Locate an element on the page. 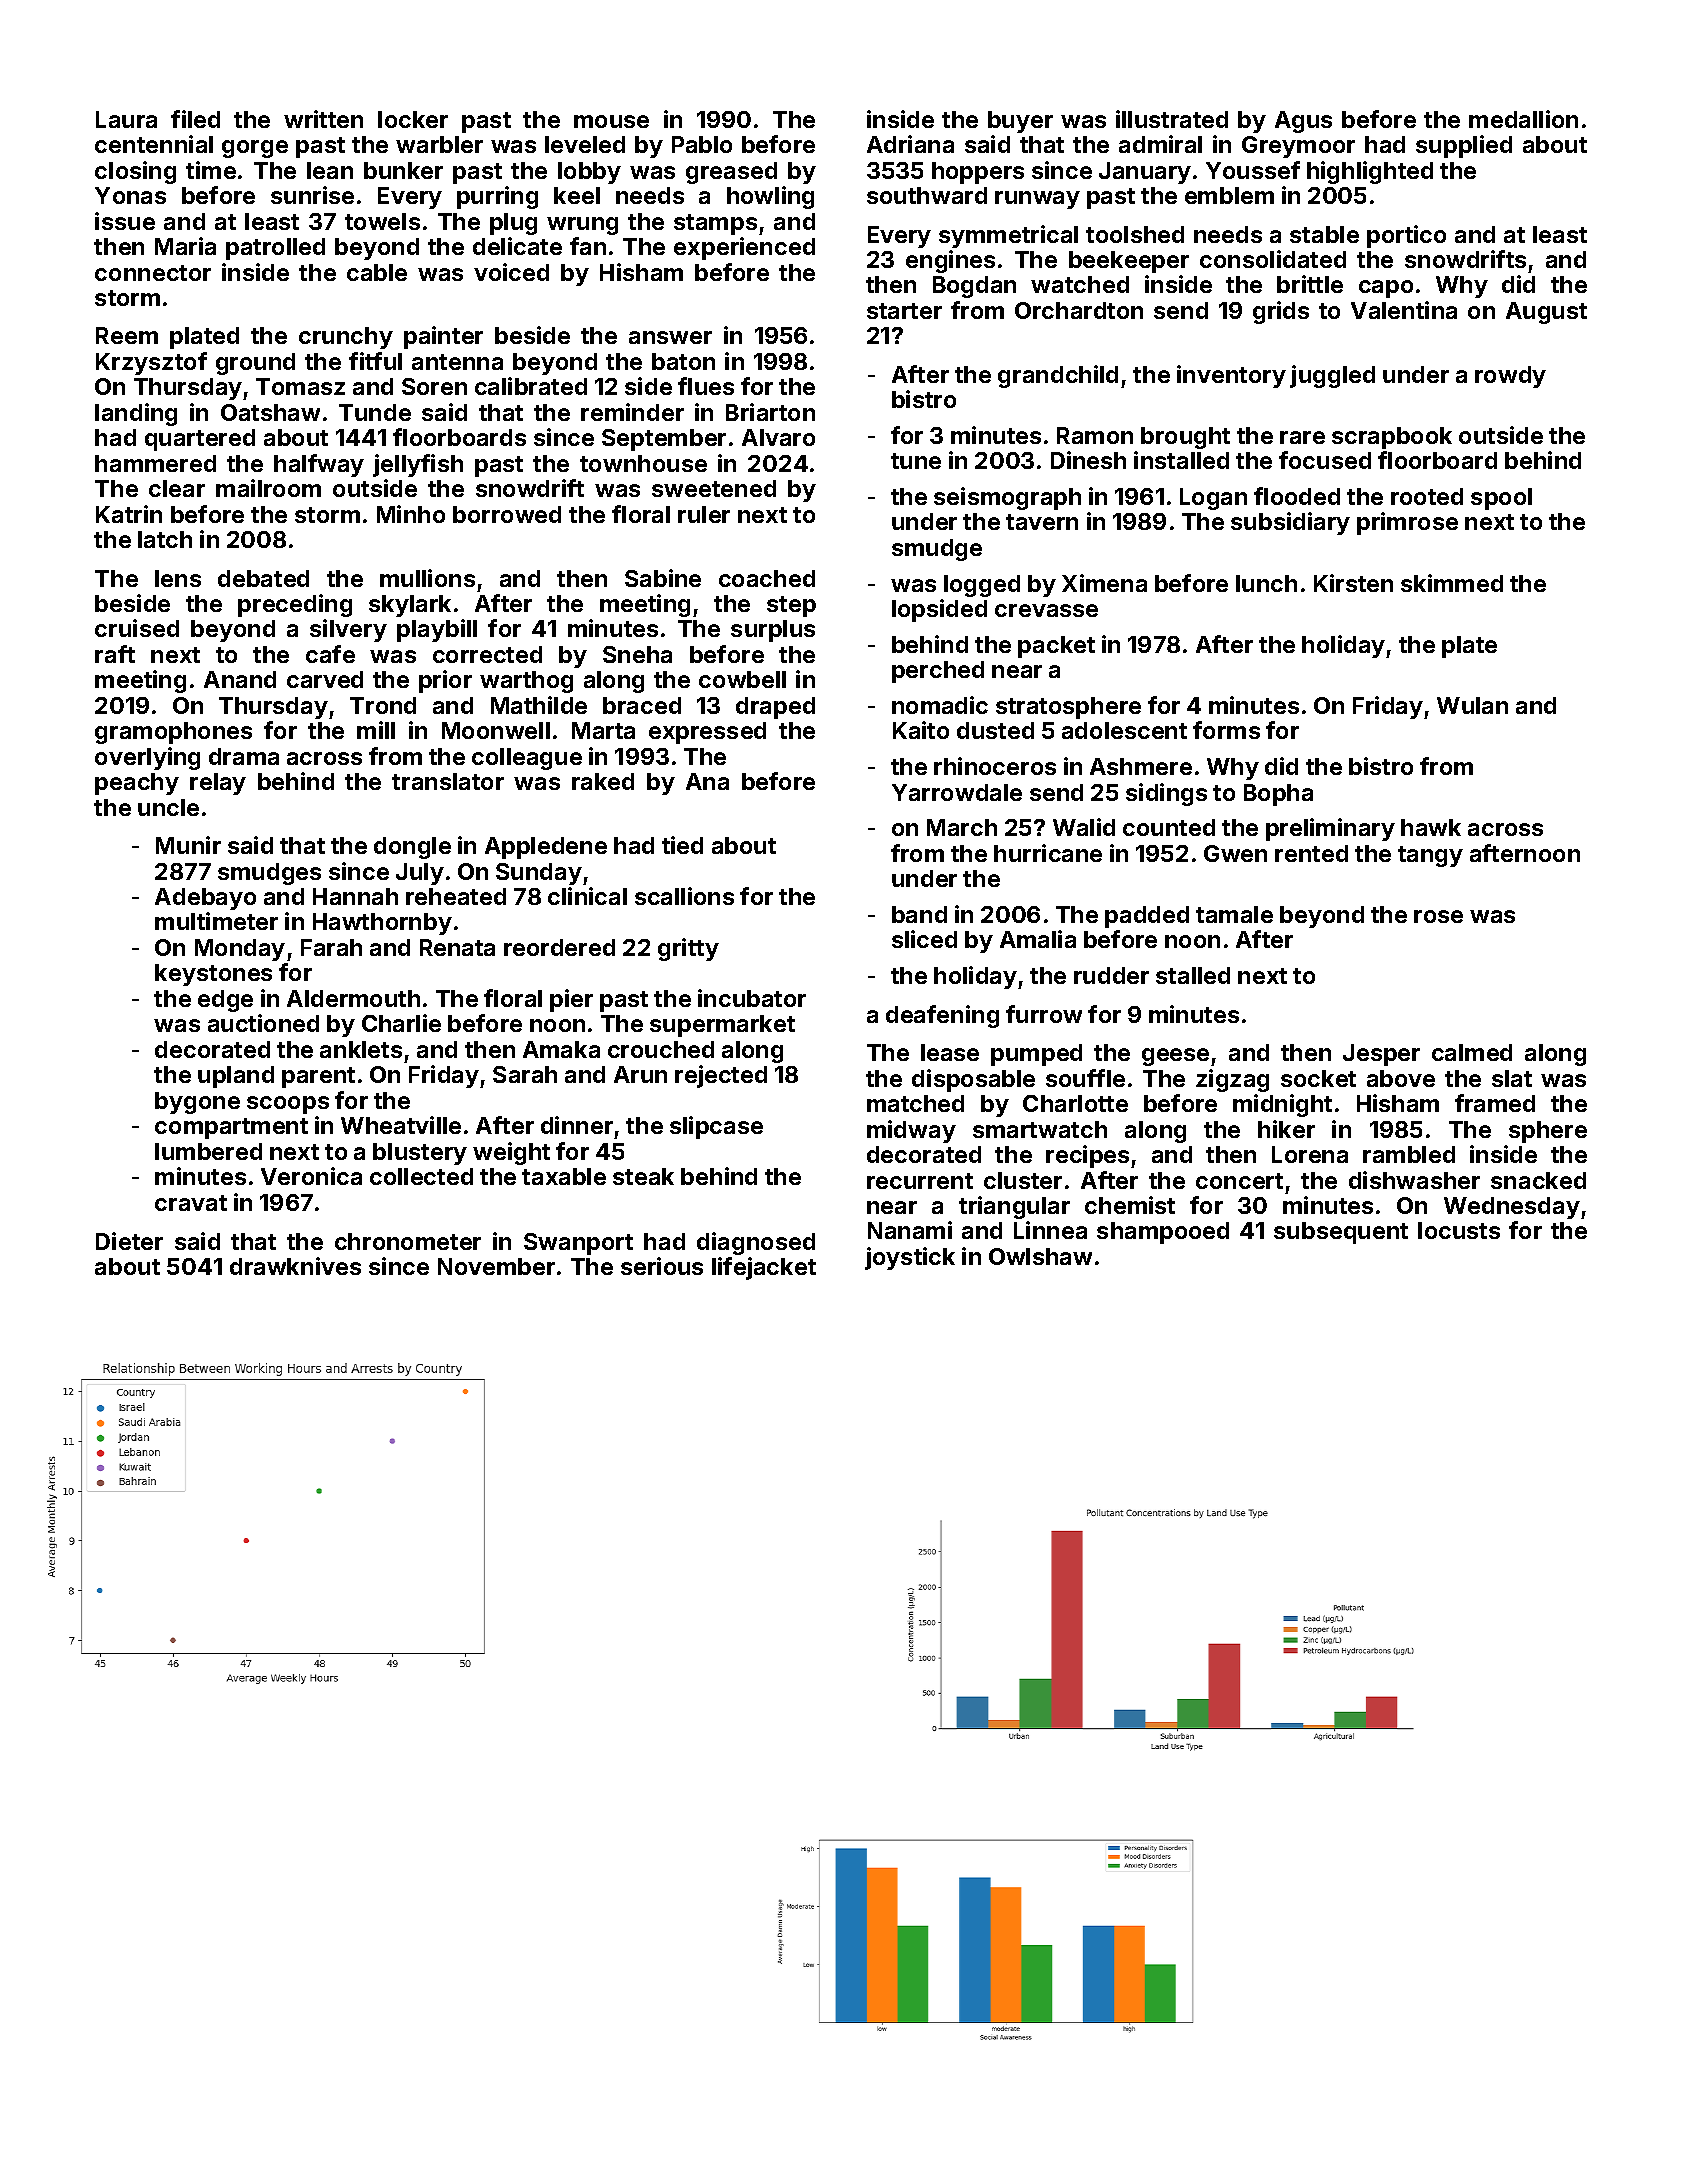  bunker is located at coordinates (403, 170).
